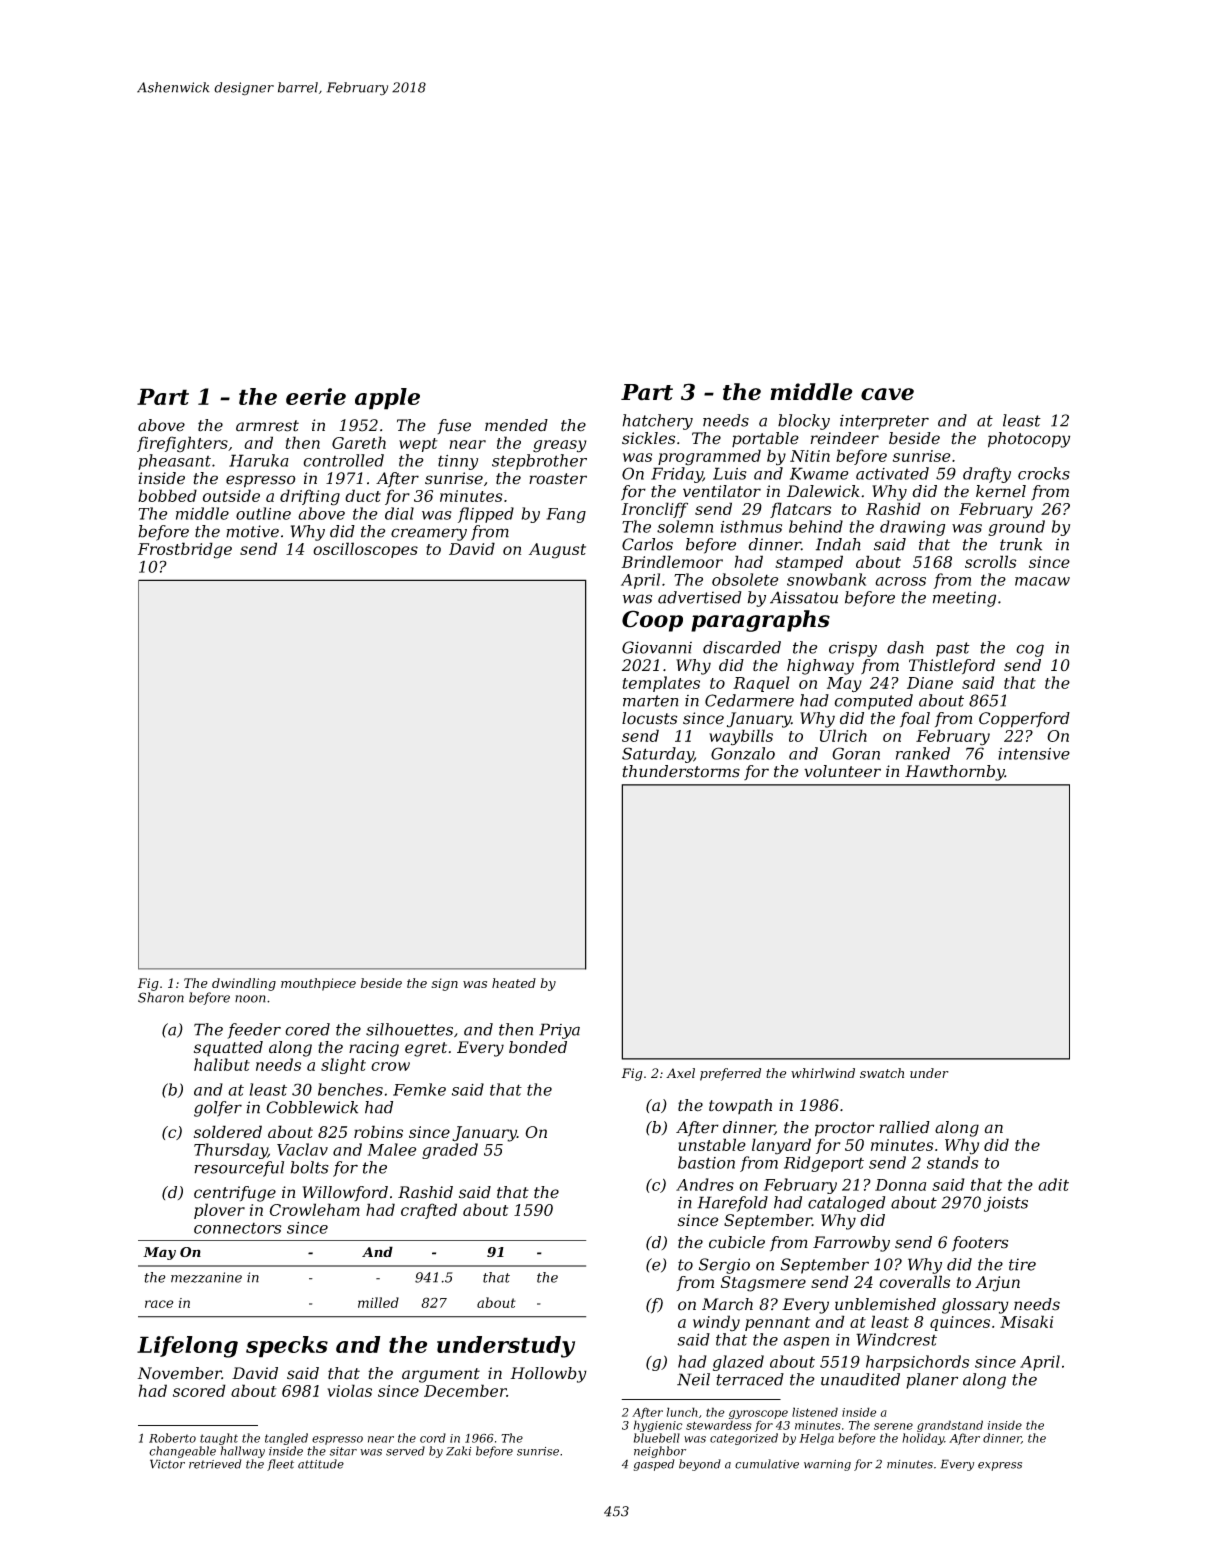 Image resolution: width=1208 pixels, height=1564 pixels. Describe the element at coordinates (514, 983) in the screenshot. I see `heated` at that location.
